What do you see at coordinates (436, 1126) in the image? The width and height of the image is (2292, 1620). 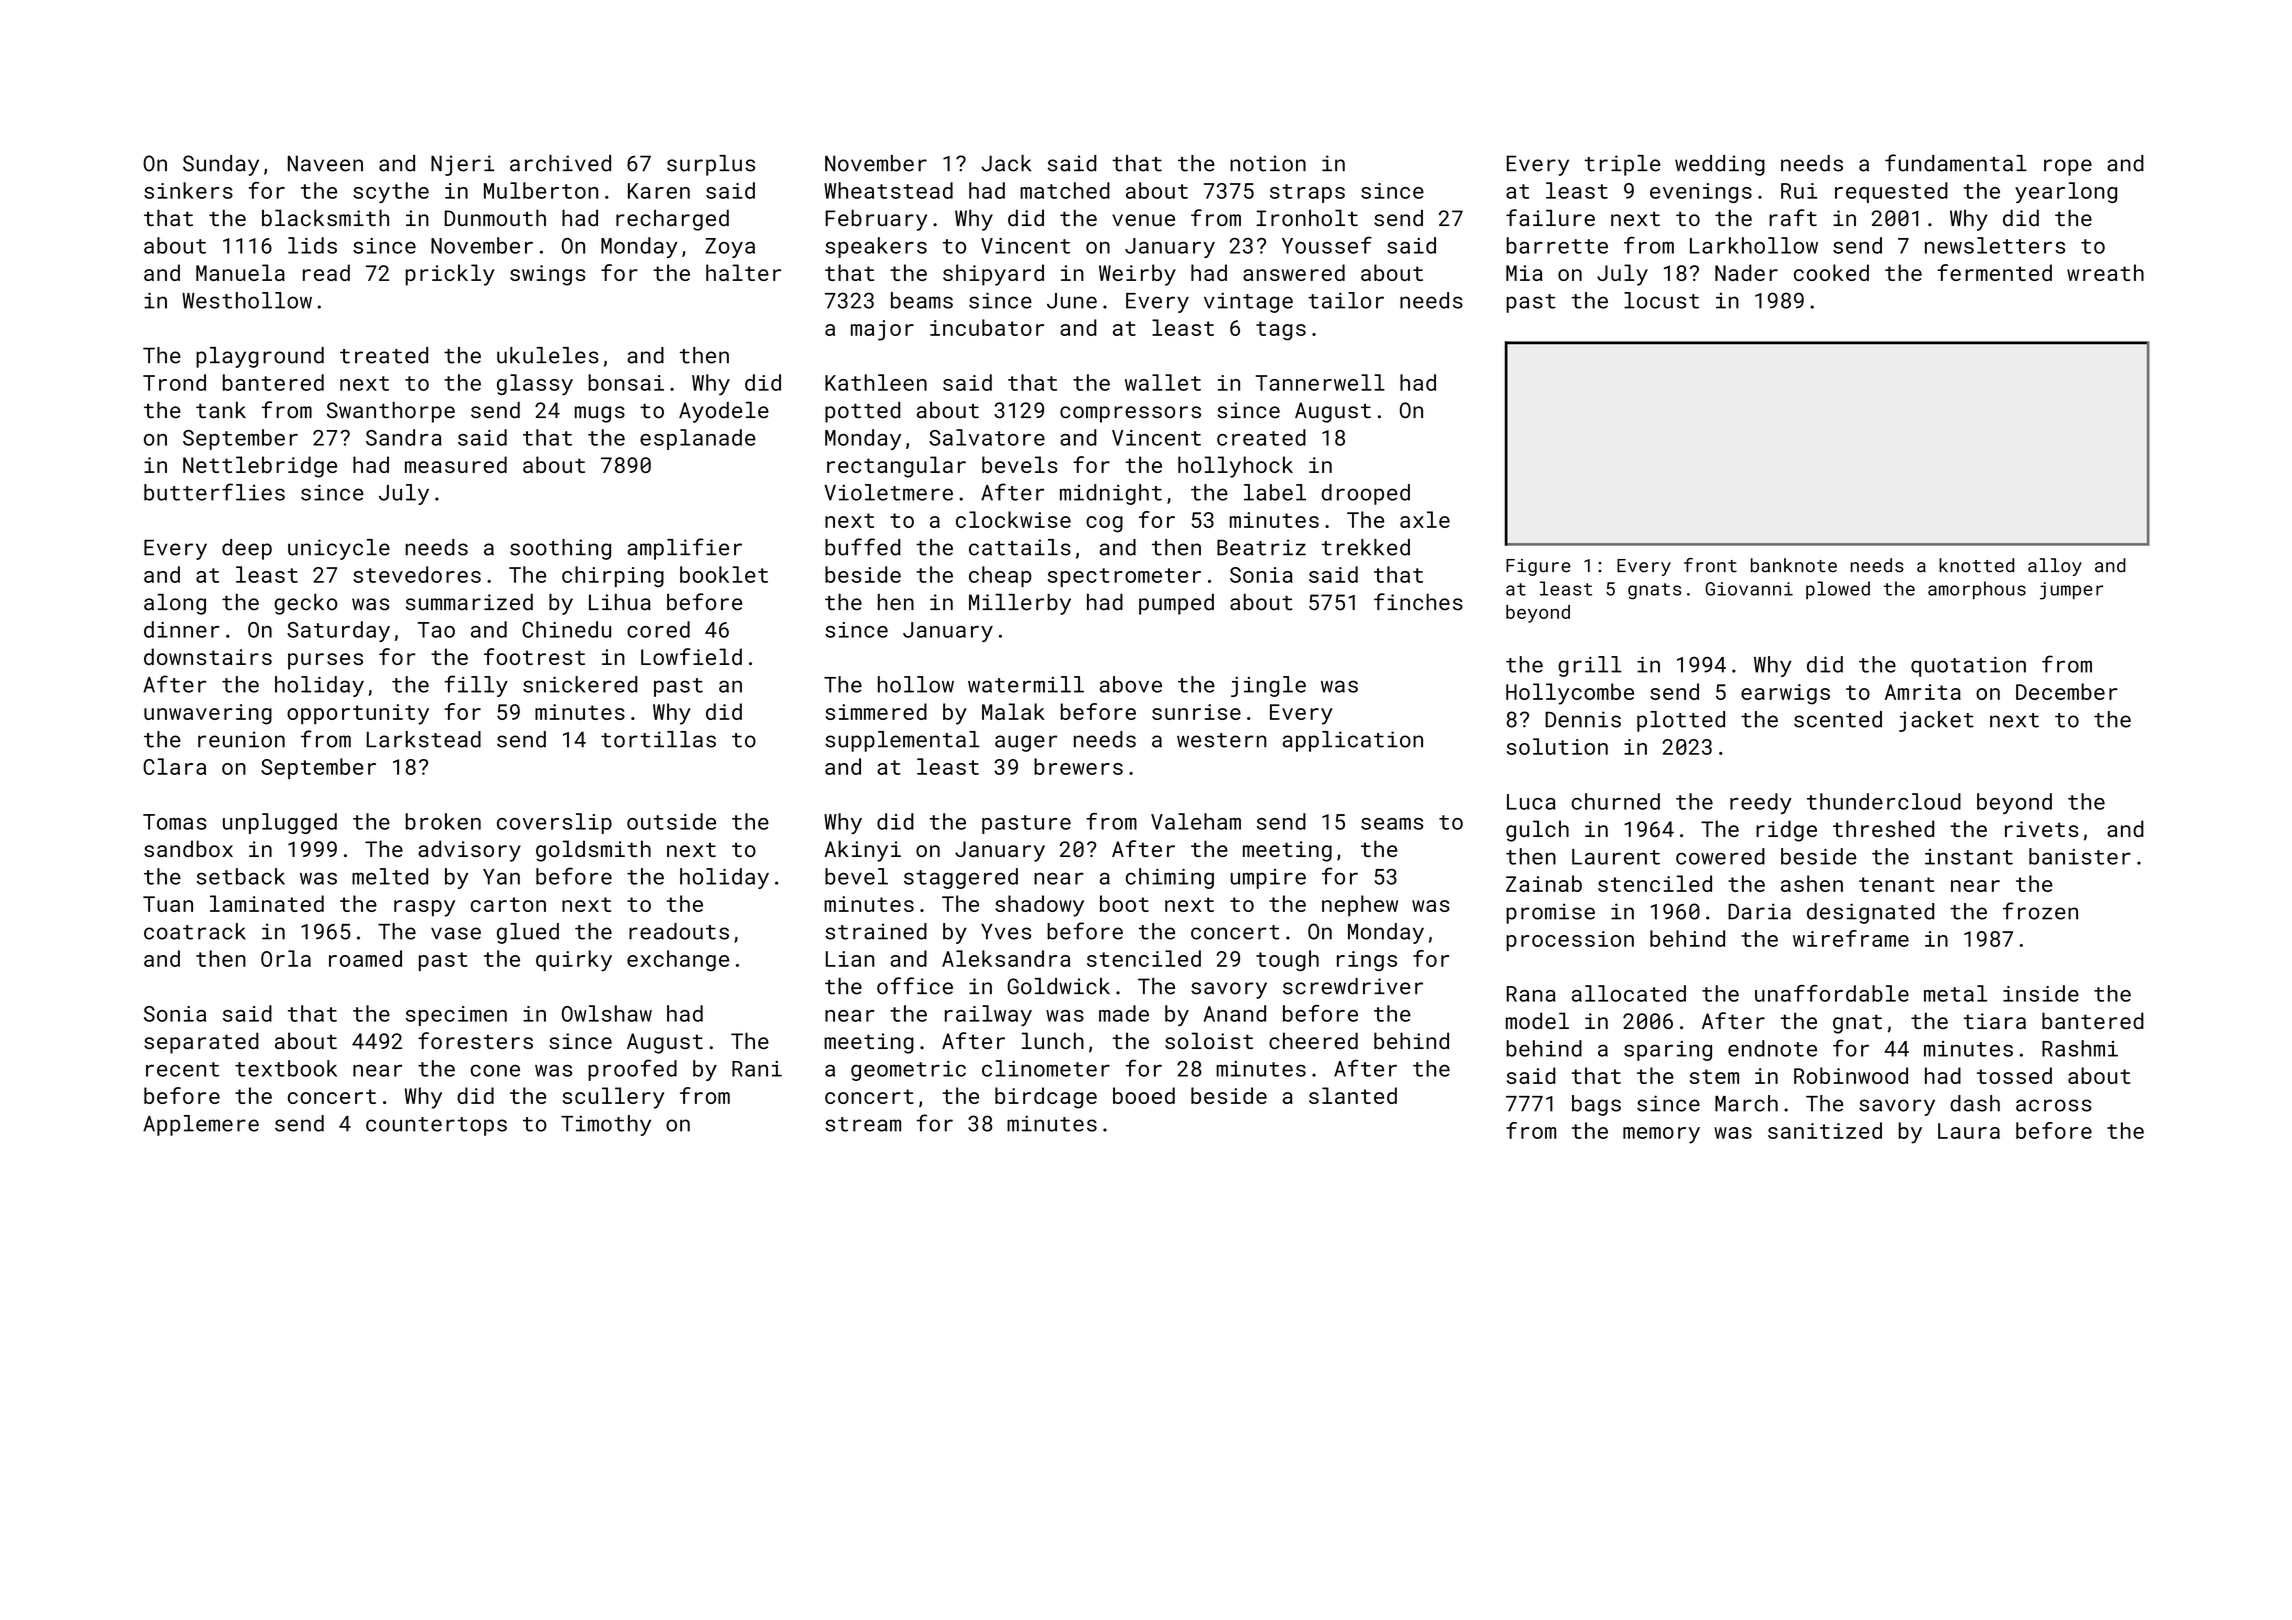 I see `countertops` at bounding box center [436, 1126].
